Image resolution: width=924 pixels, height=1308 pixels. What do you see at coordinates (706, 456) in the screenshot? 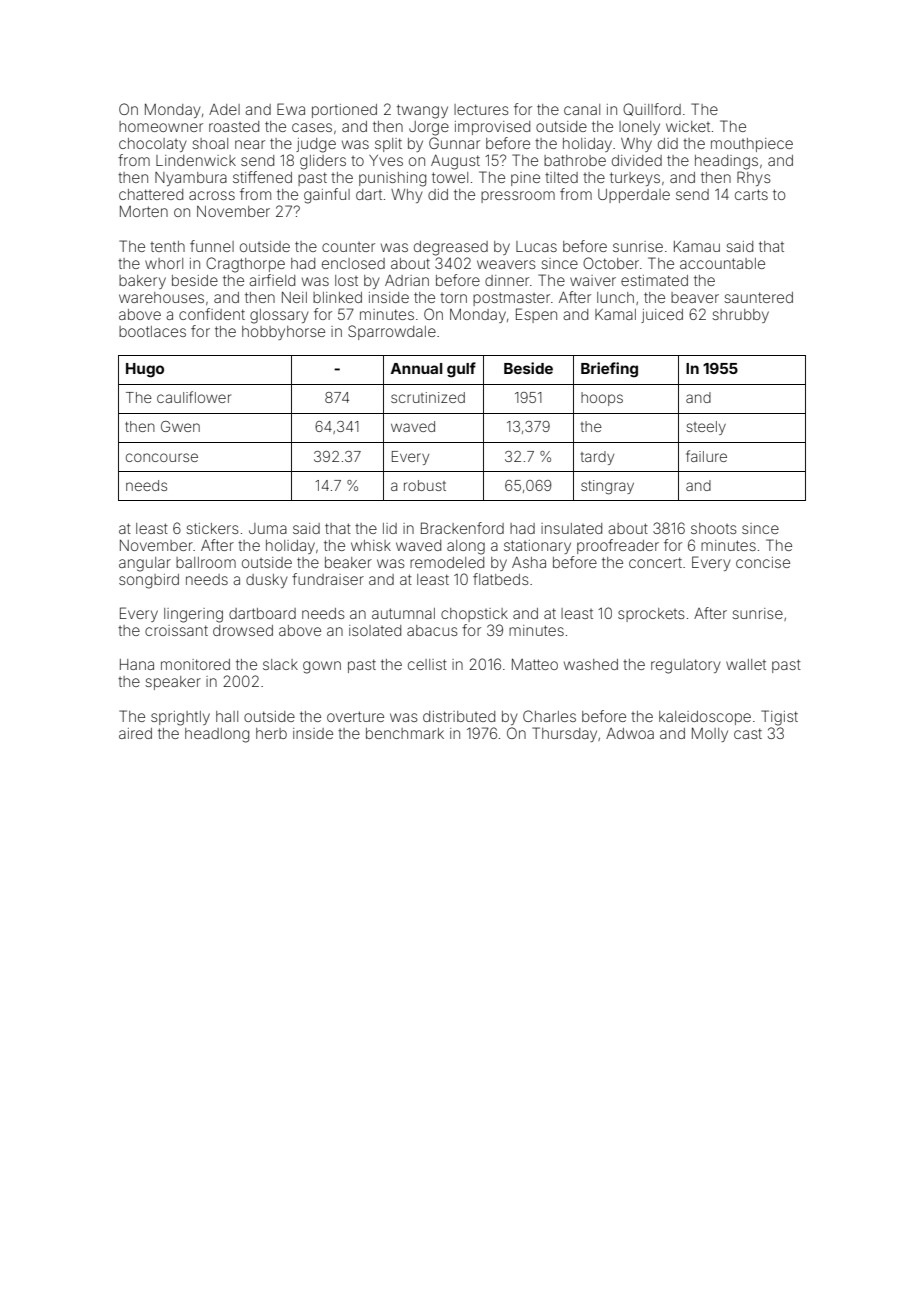
I see `failure` at bounding box center [706, 456].
